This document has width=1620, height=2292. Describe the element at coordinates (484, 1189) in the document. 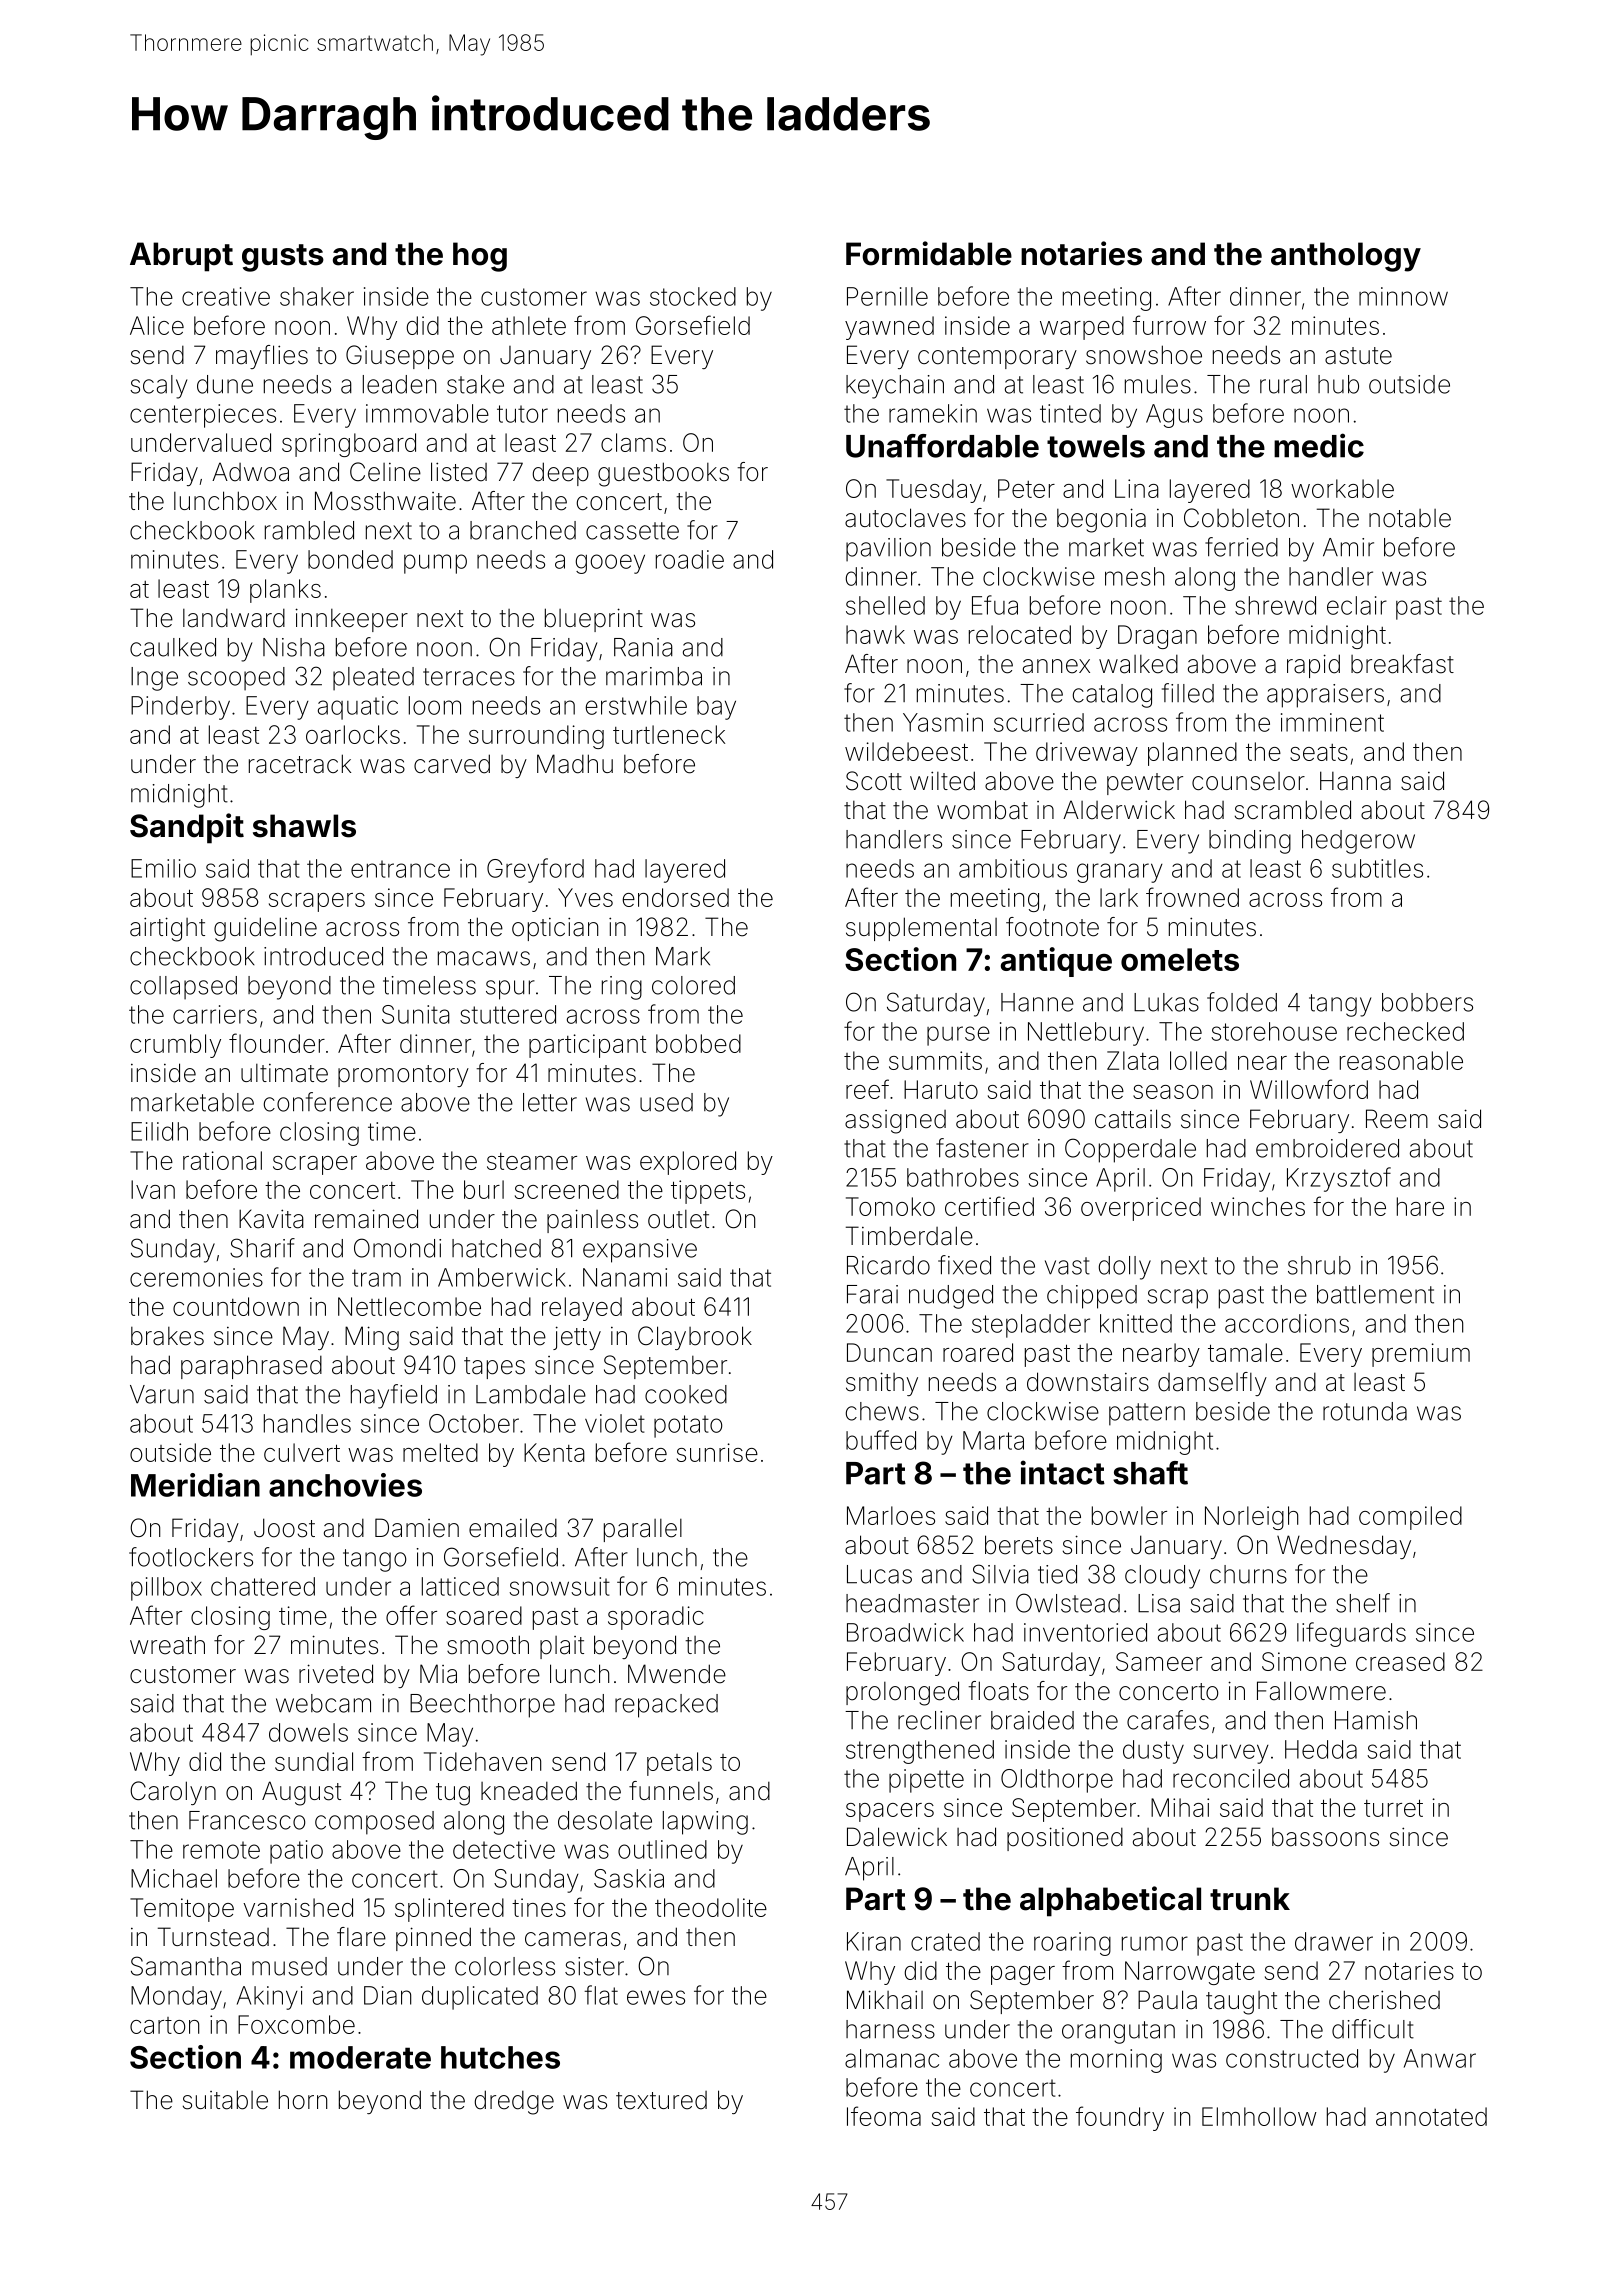

I see `burl` at that location.
